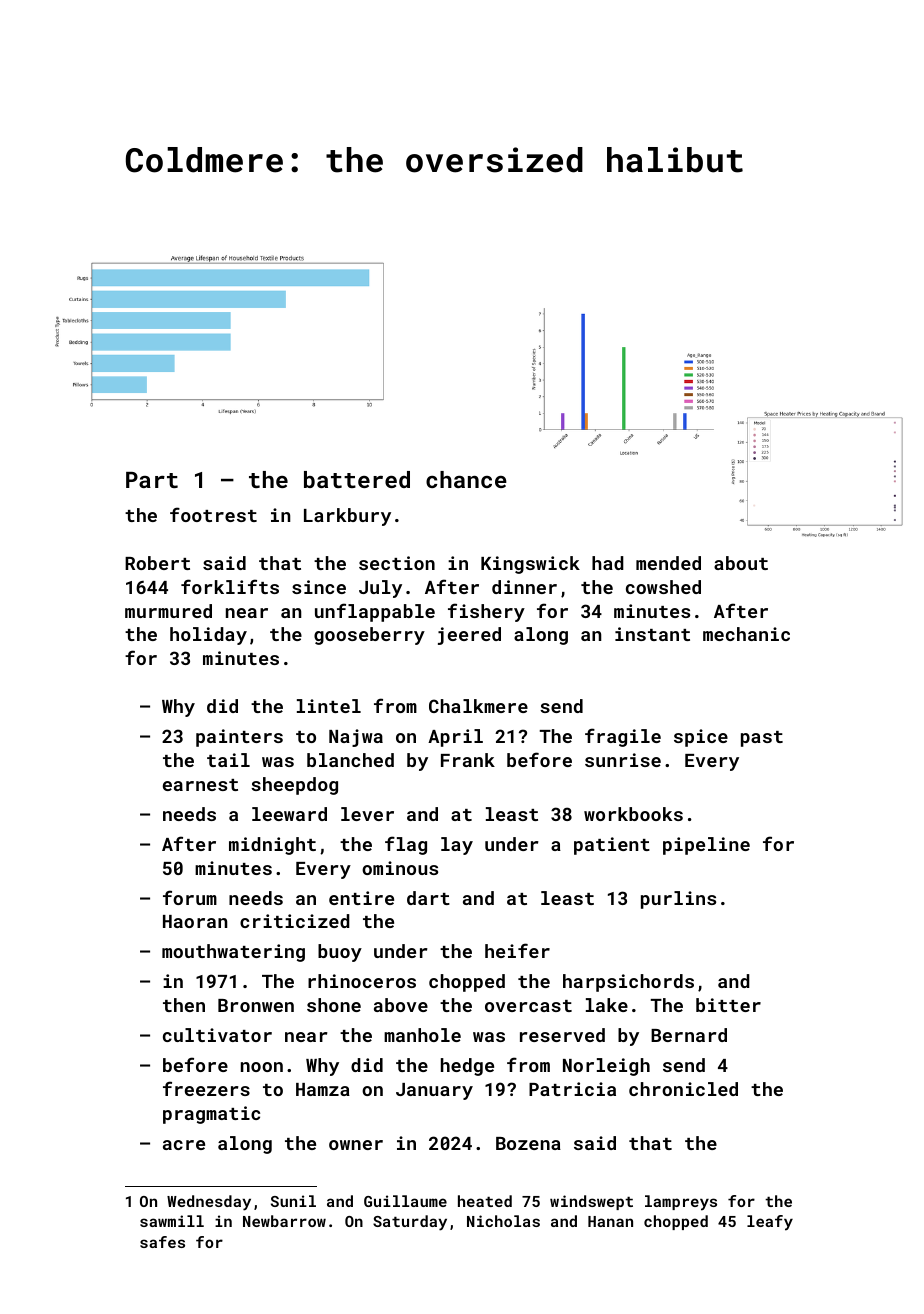  Describe the element at coordinates (422, 1035) in the screenshot. I see `manhole` at that location.
